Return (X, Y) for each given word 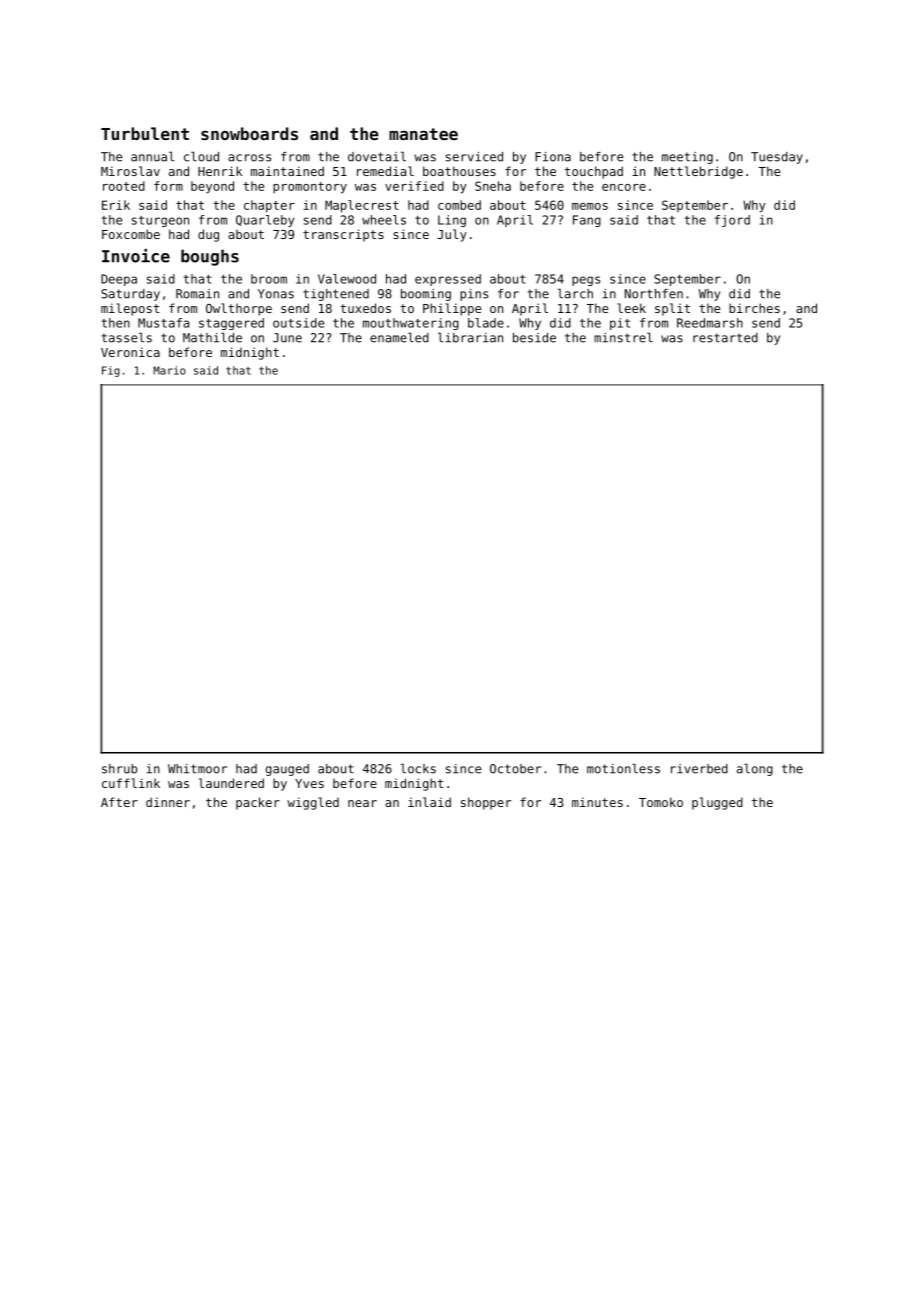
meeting (687, 158)
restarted (725, 338)
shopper (486, 803)
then (115, 323)
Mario (169, 370)
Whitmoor (197, 769)
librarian (470, 337)
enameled (399, 337)
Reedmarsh (710, 323)
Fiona (553, 157)
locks (418, 768)
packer (258, 803)
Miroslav (130, 171)
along (755, 769)
